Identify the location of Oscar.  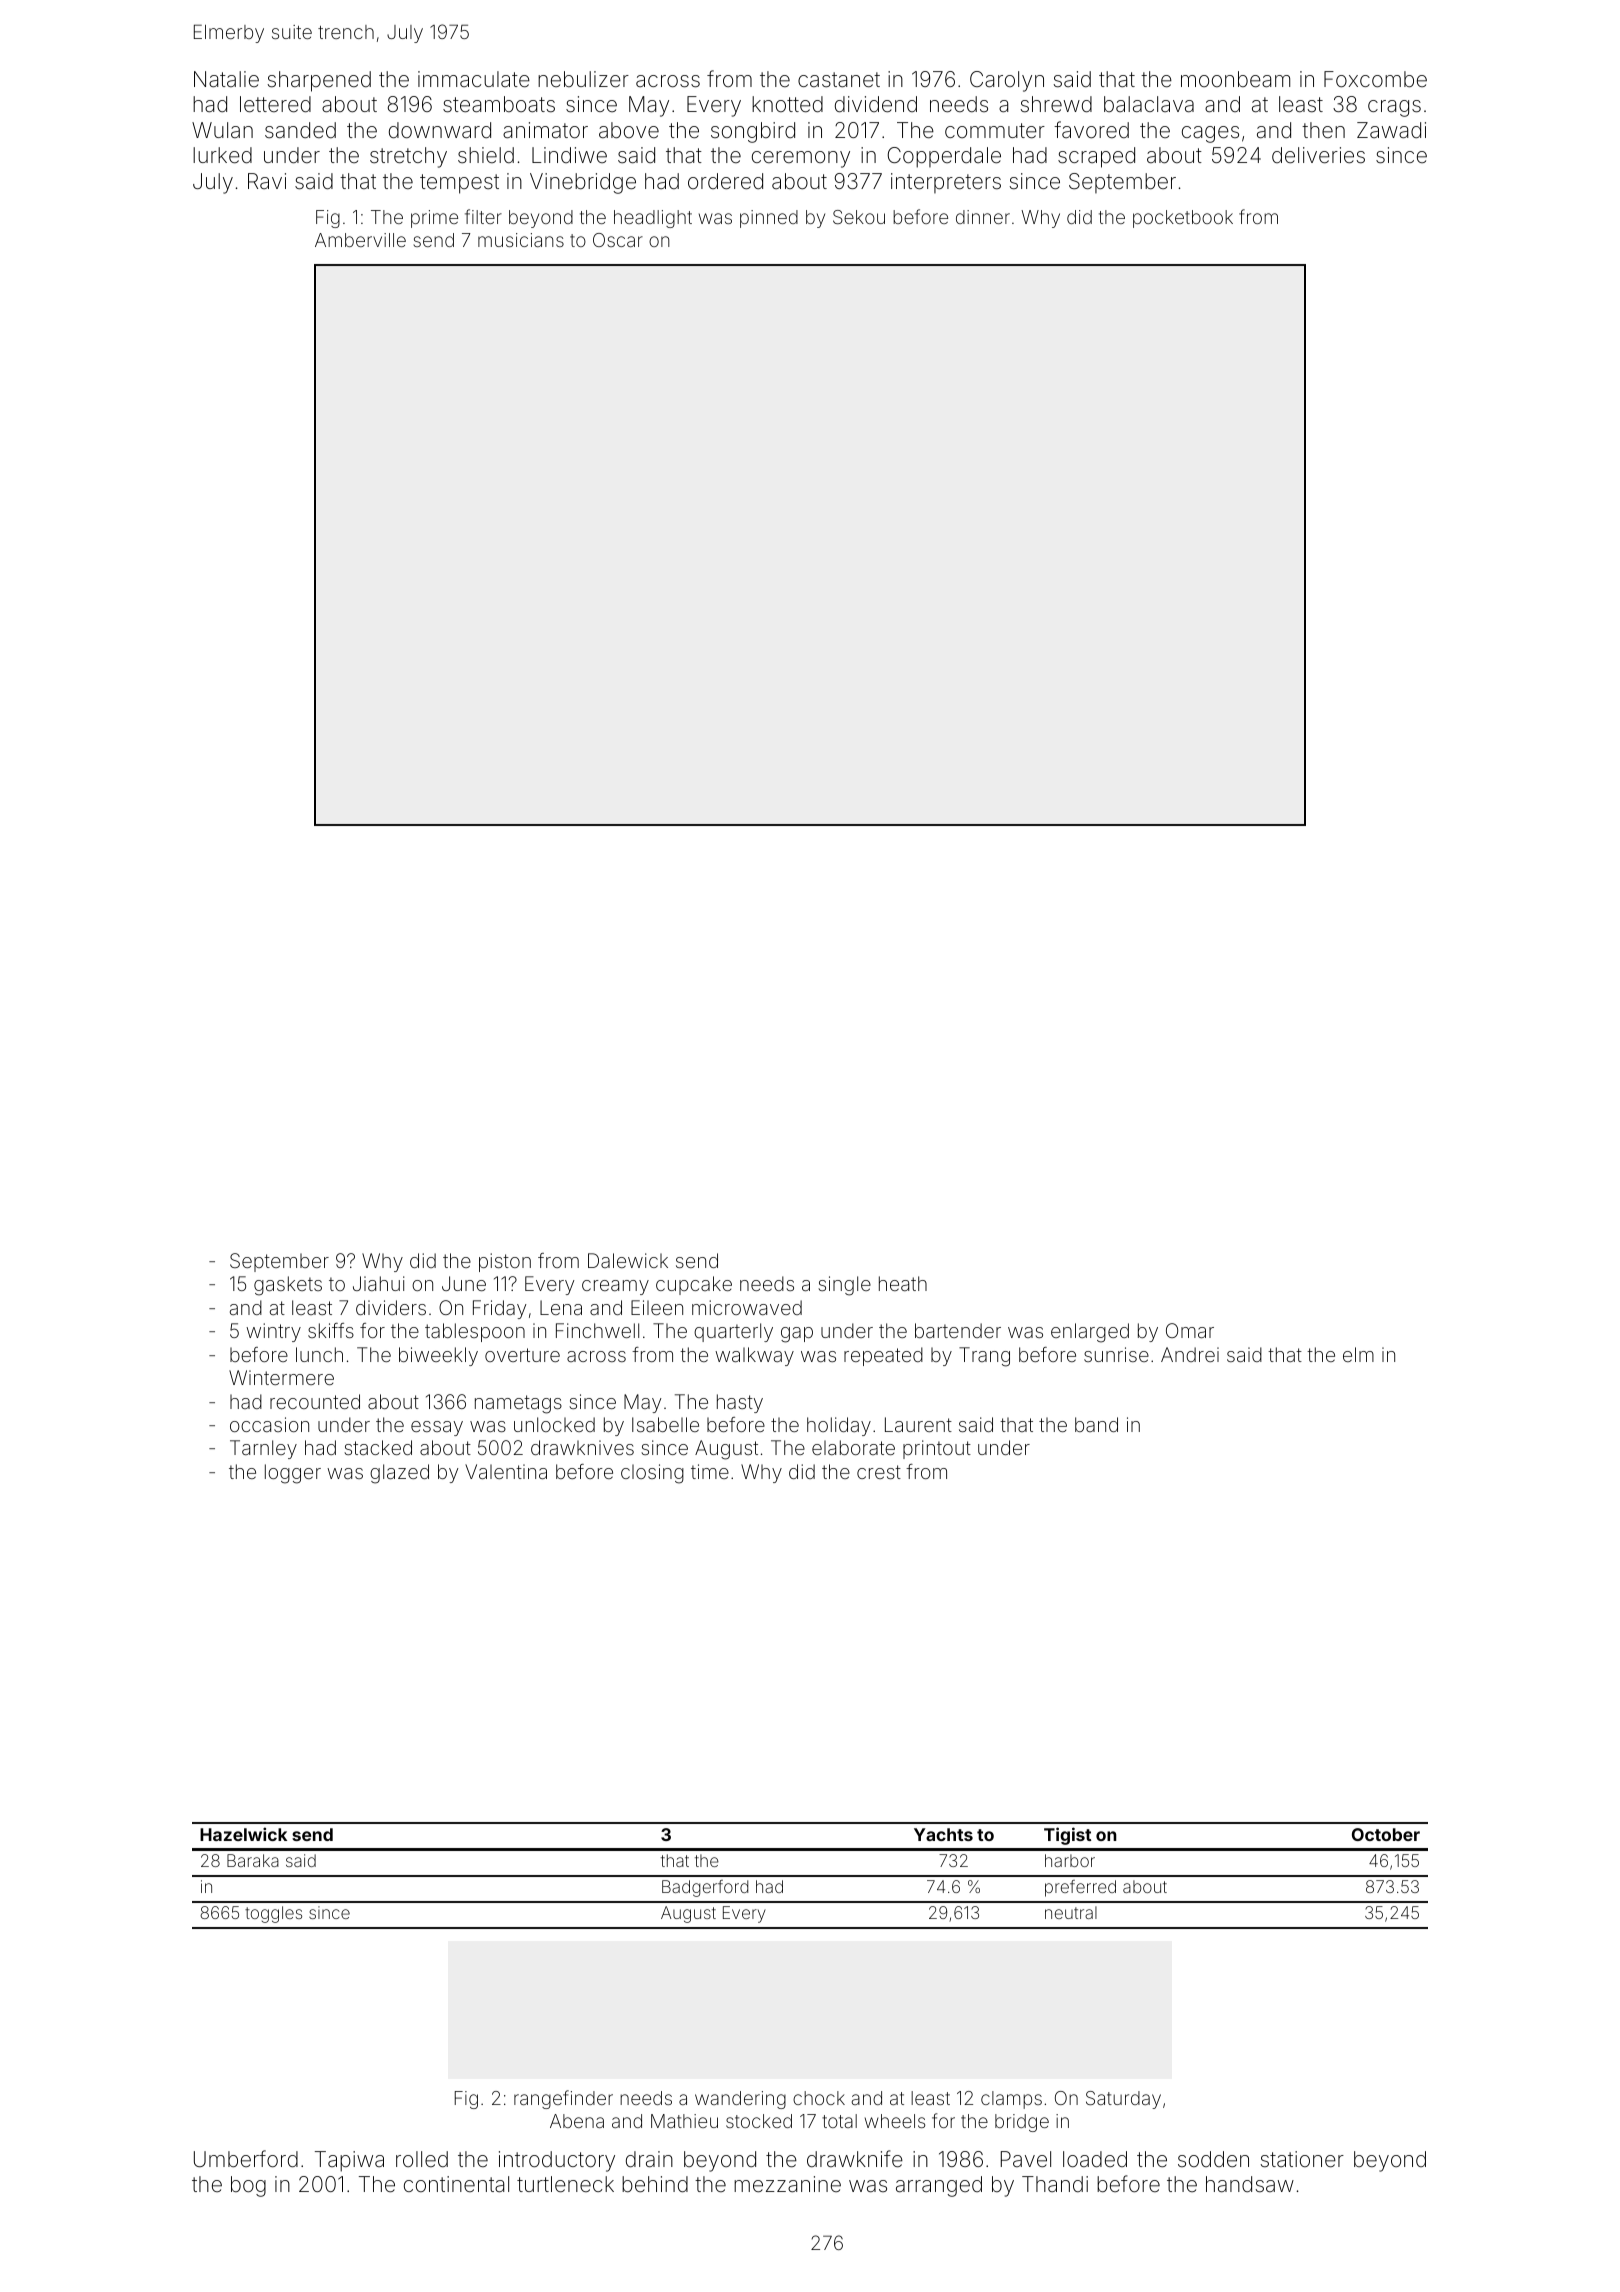
(618, 240).
